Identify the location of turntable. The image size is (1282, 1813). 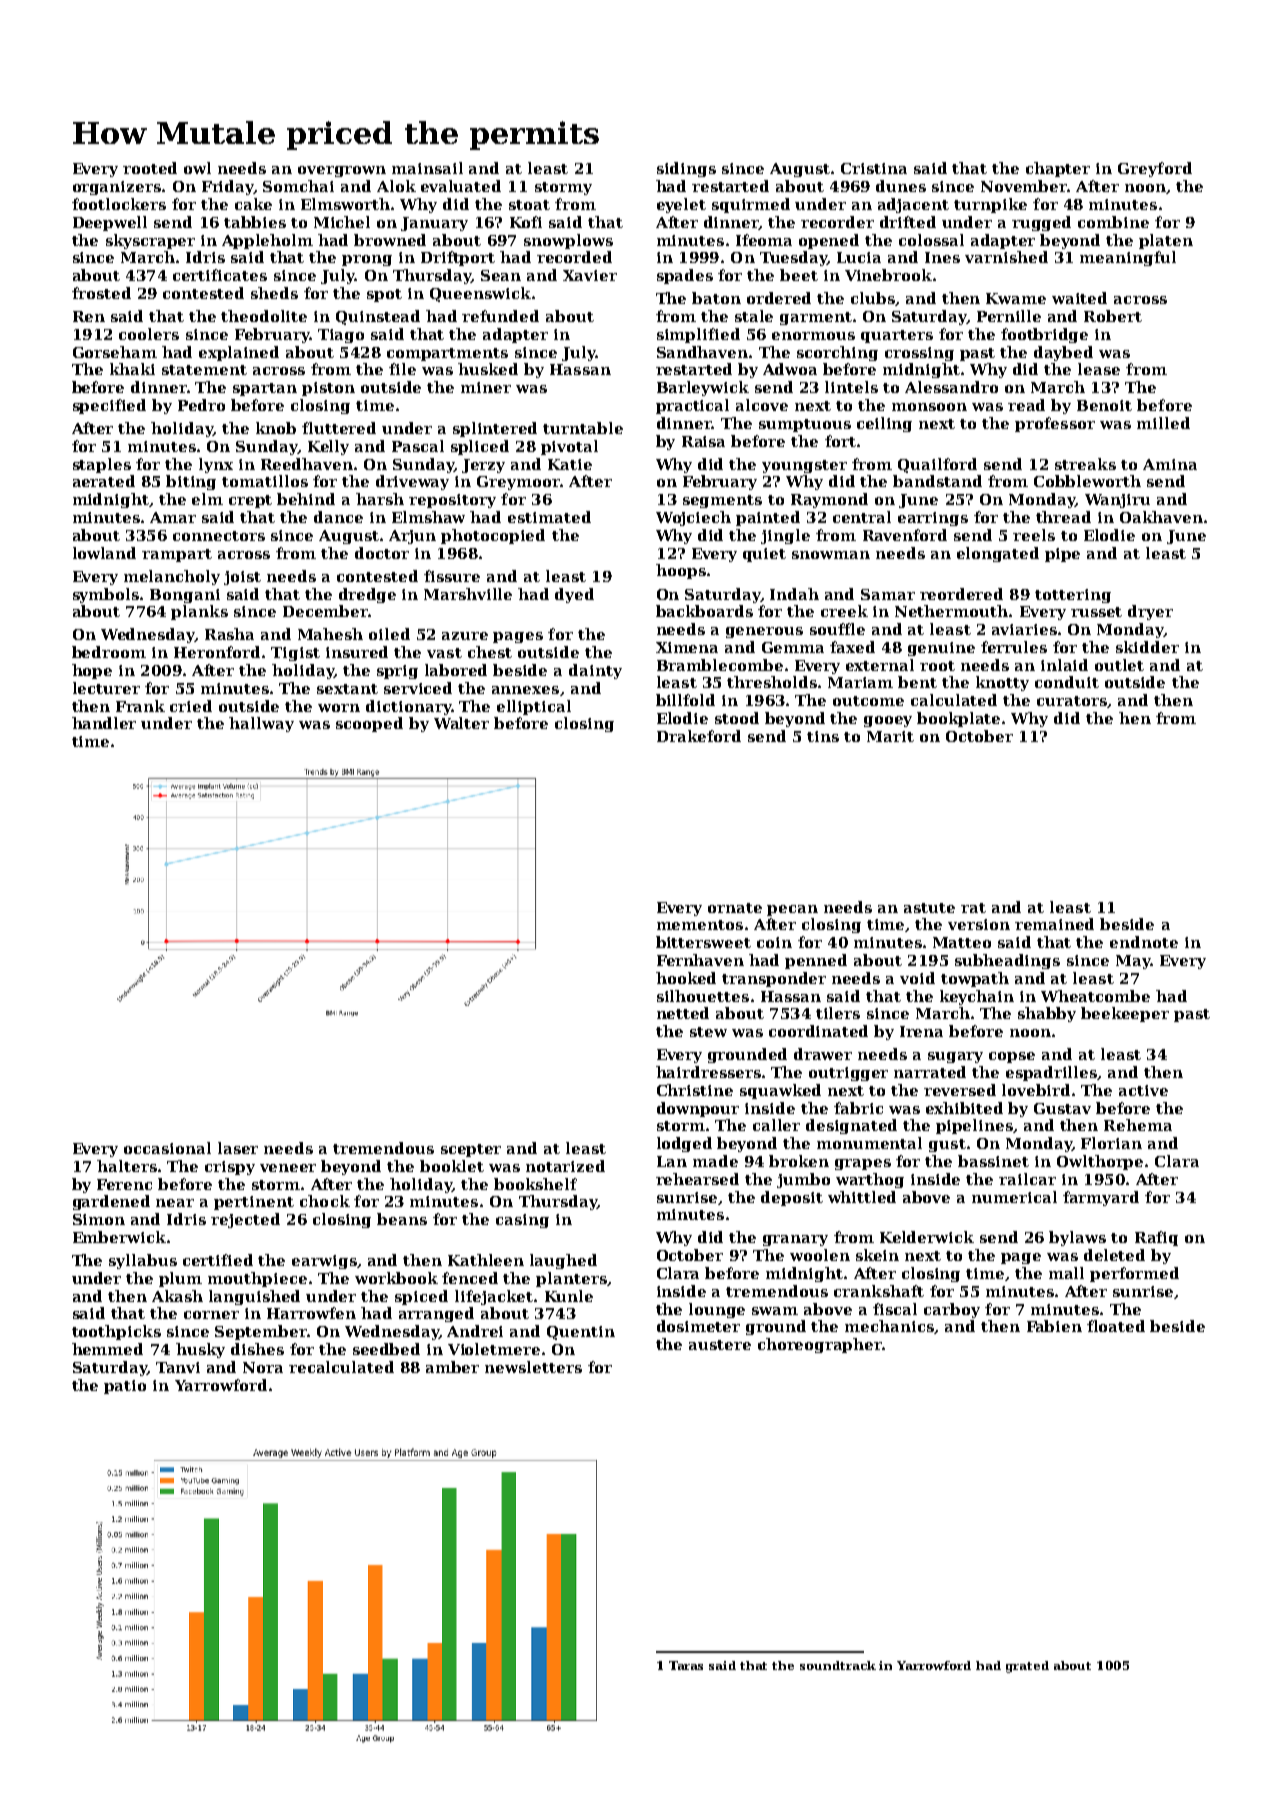
(583, 428).
